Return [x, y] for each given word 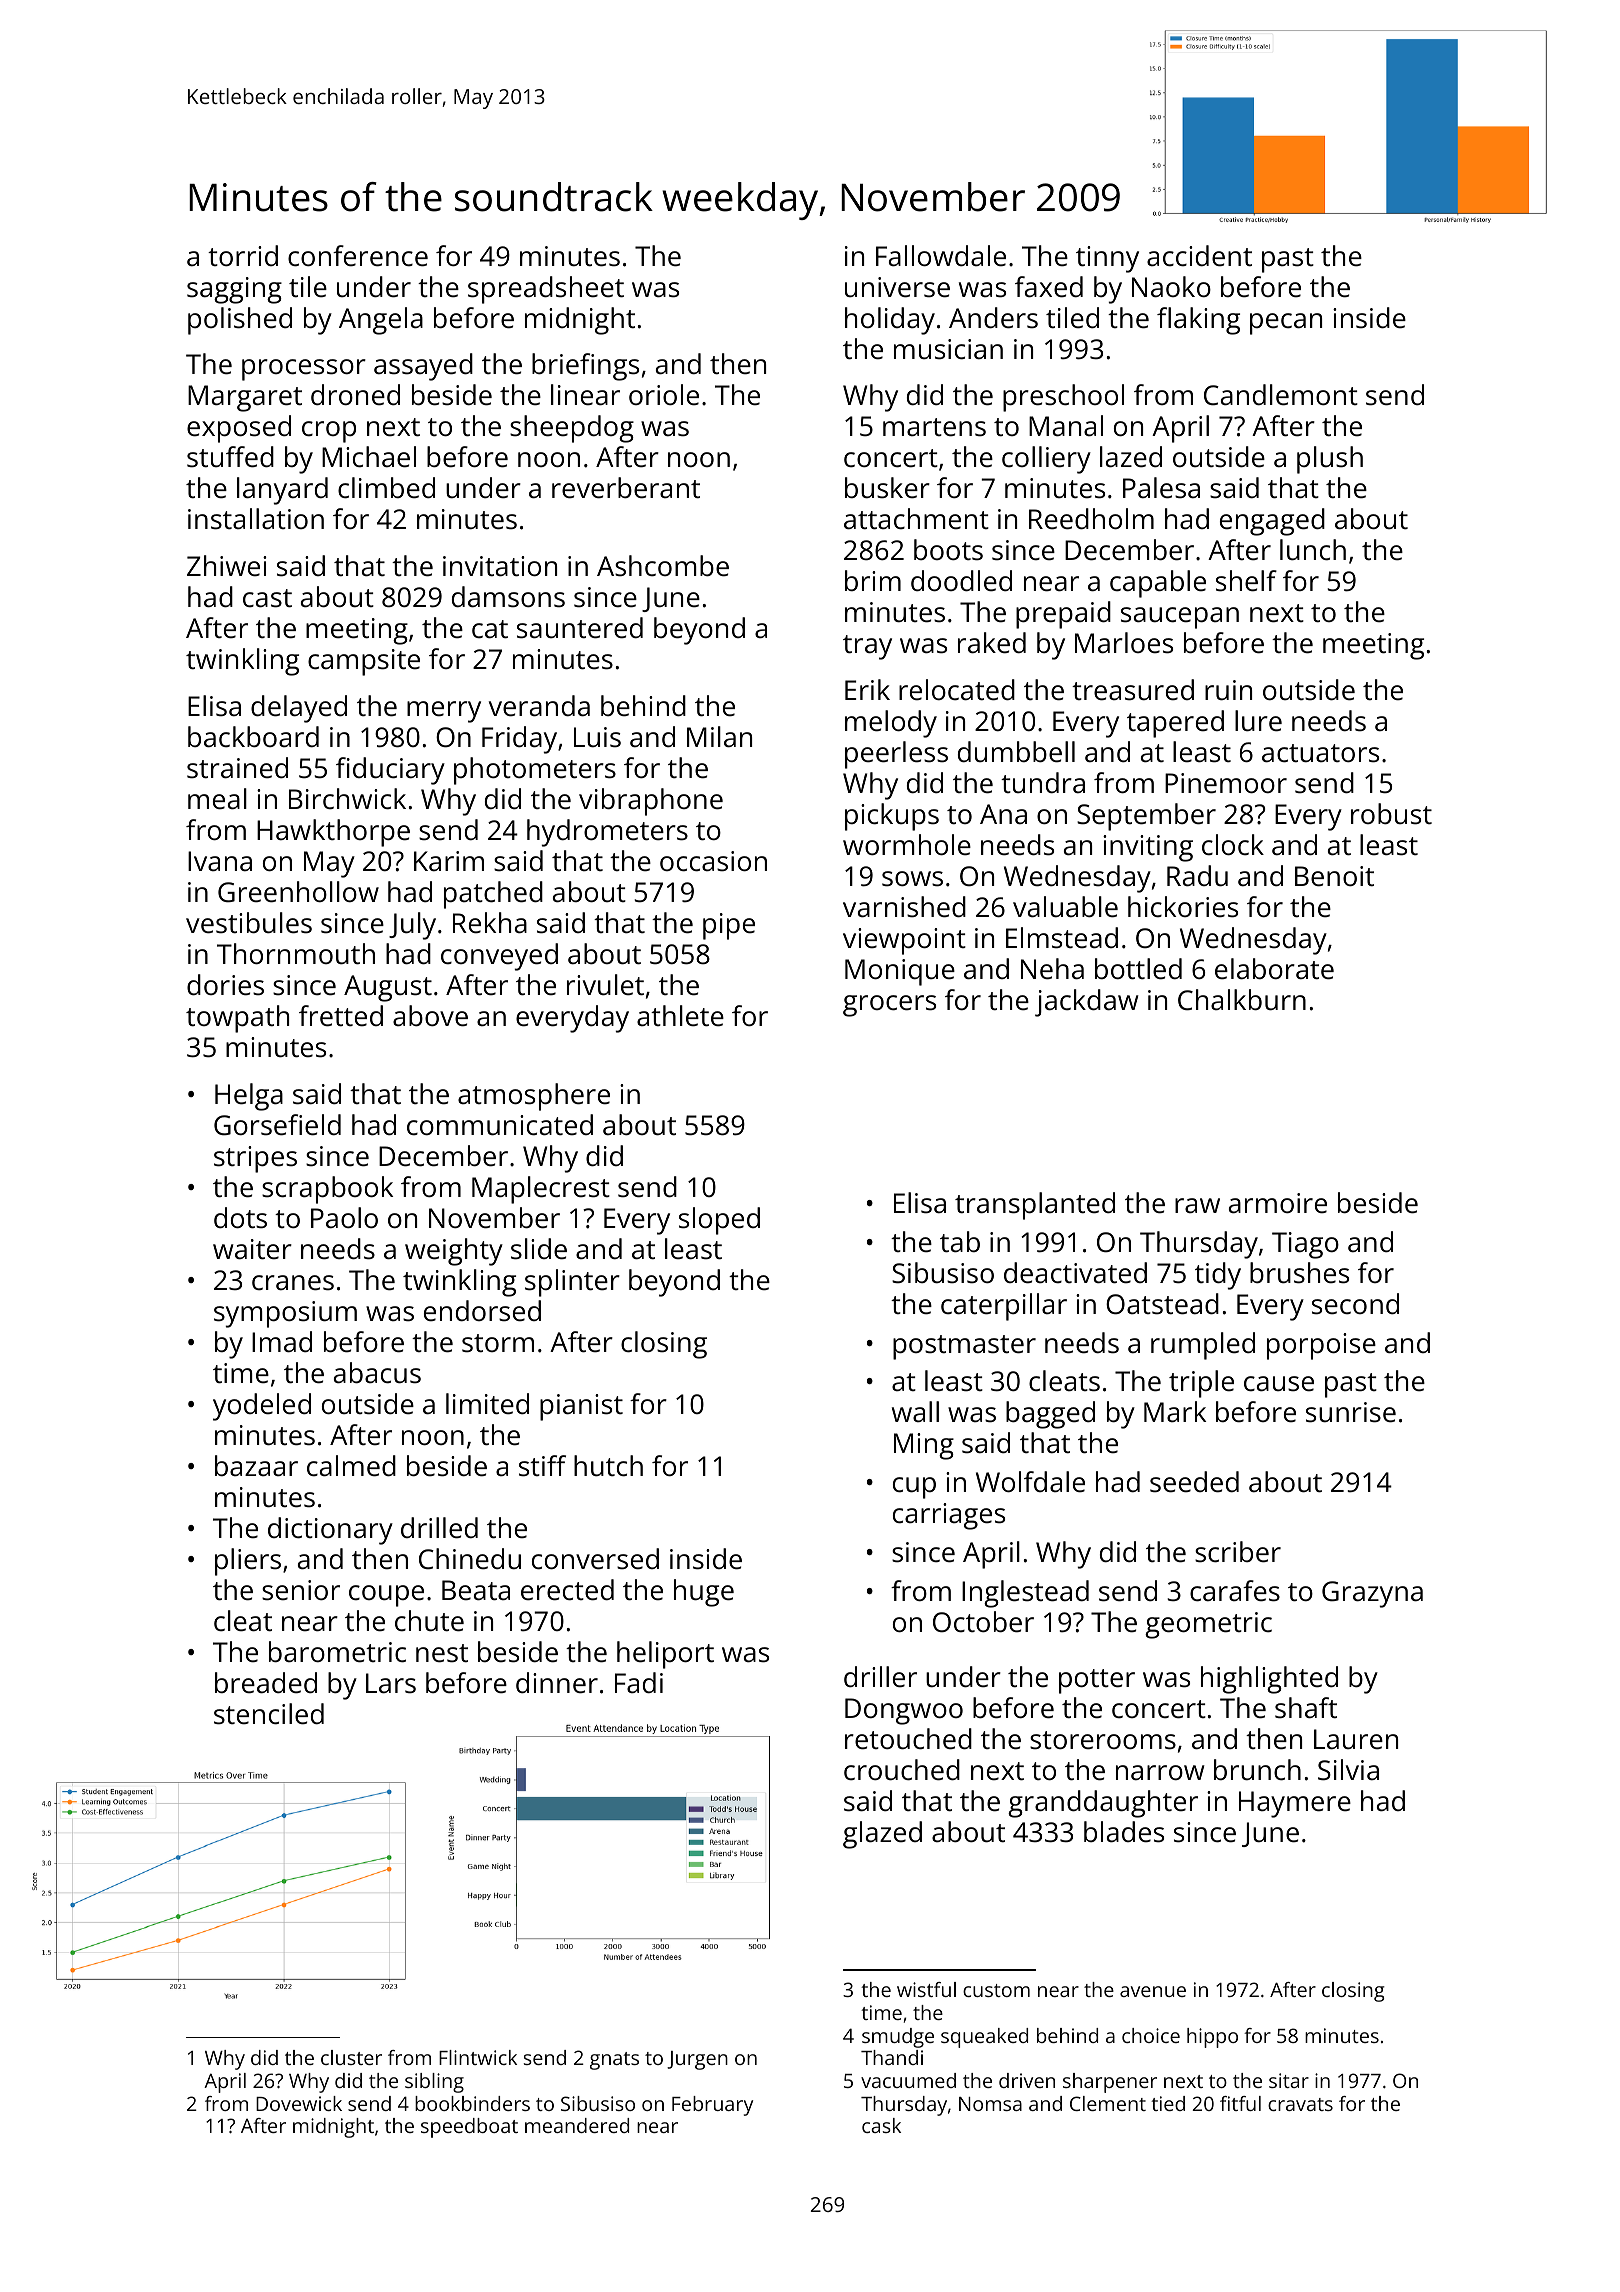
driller [880, 1676]
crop [329, 432]
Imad [282, 1341]
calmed [351, 1466]
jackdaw [1087, 1003]
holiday [890, 321]
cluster [351, 2057]
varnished [904, 907]
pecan [1286, 324]
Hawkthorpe [333, 833]
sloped [719, 1221]
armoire [1278, 1203]
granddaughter [1103, 1804]
